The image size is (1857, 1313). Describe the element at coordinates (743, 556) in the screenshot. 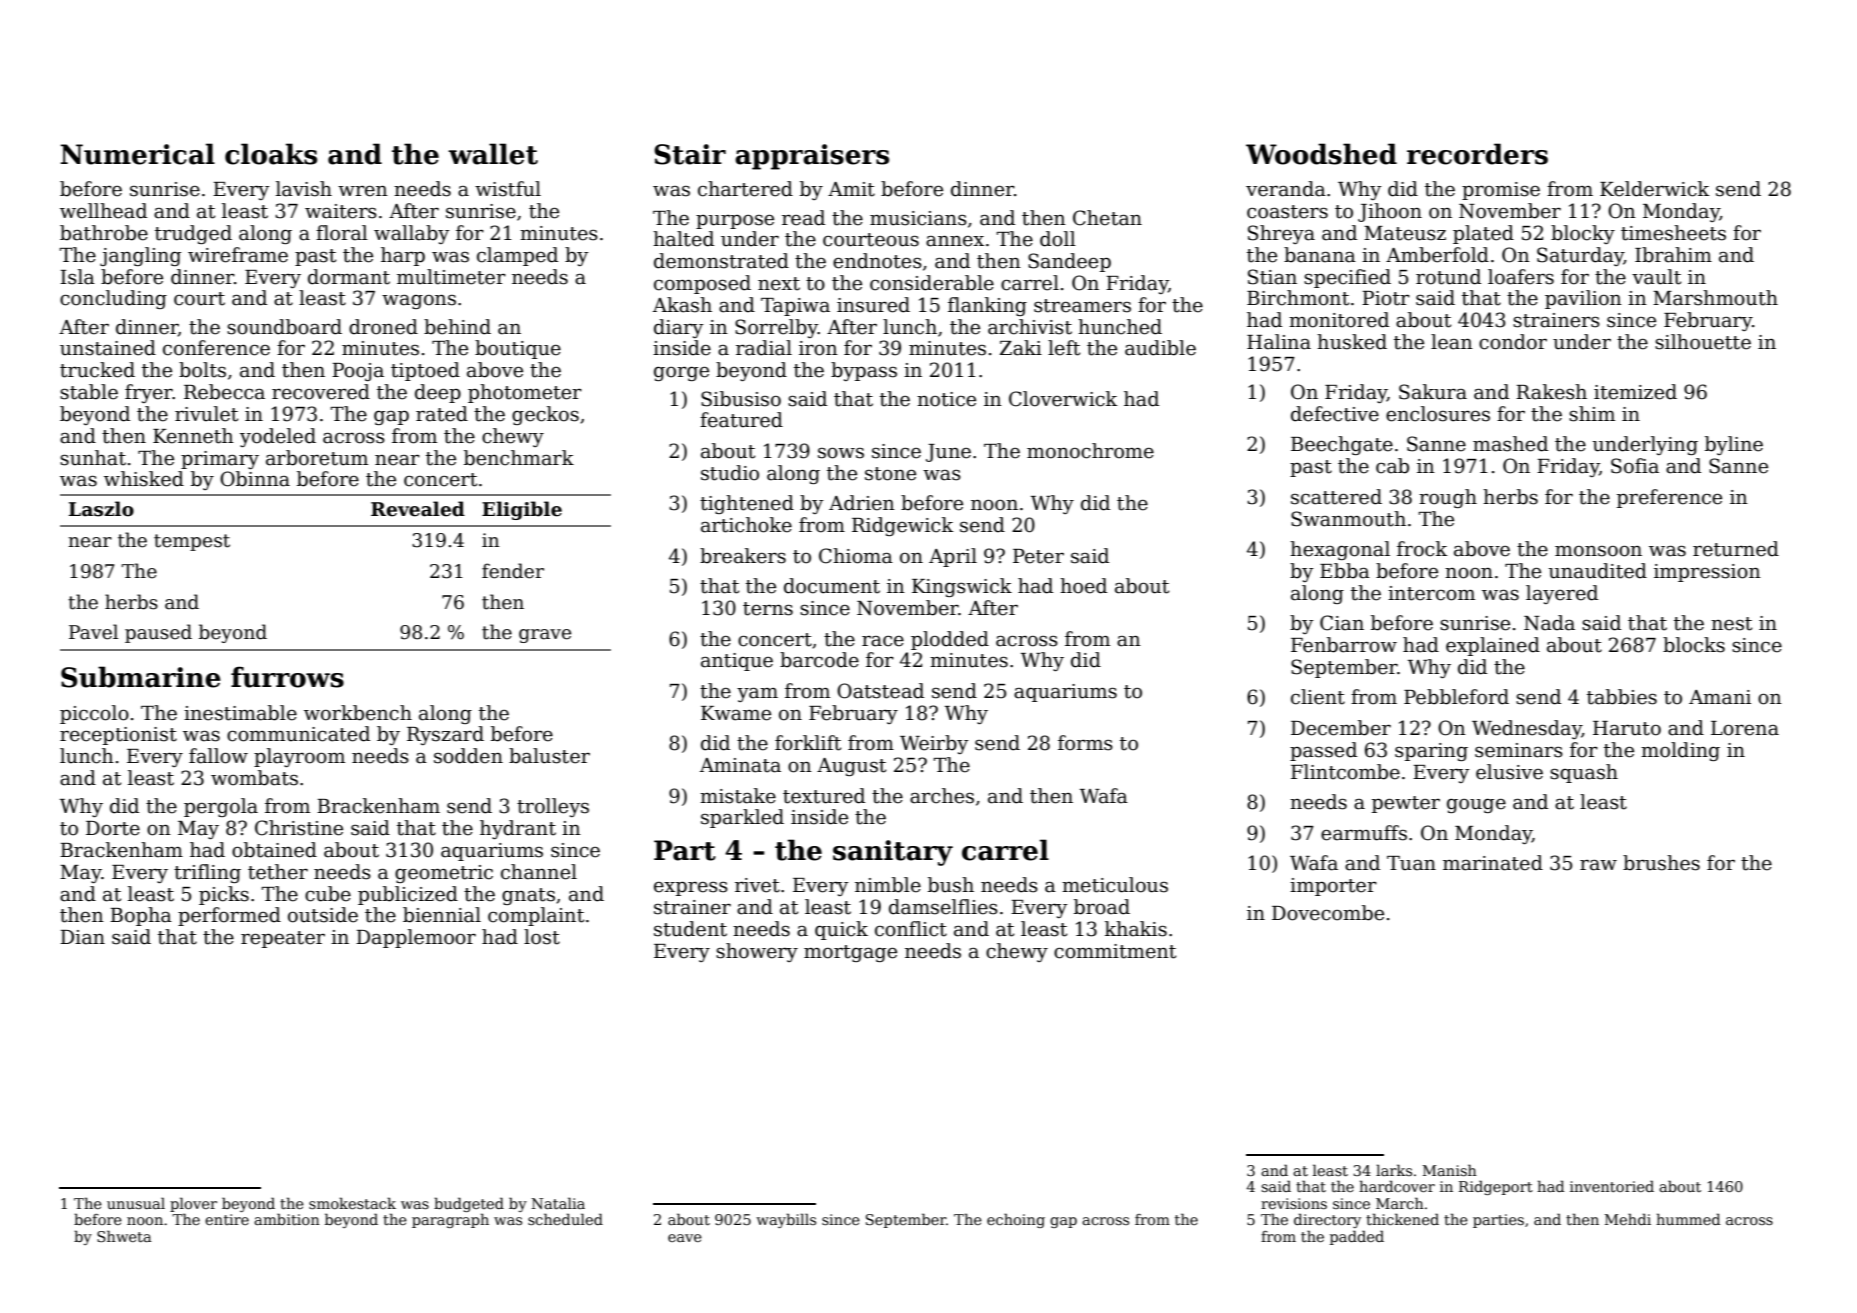

I see `breakers` at that location.
